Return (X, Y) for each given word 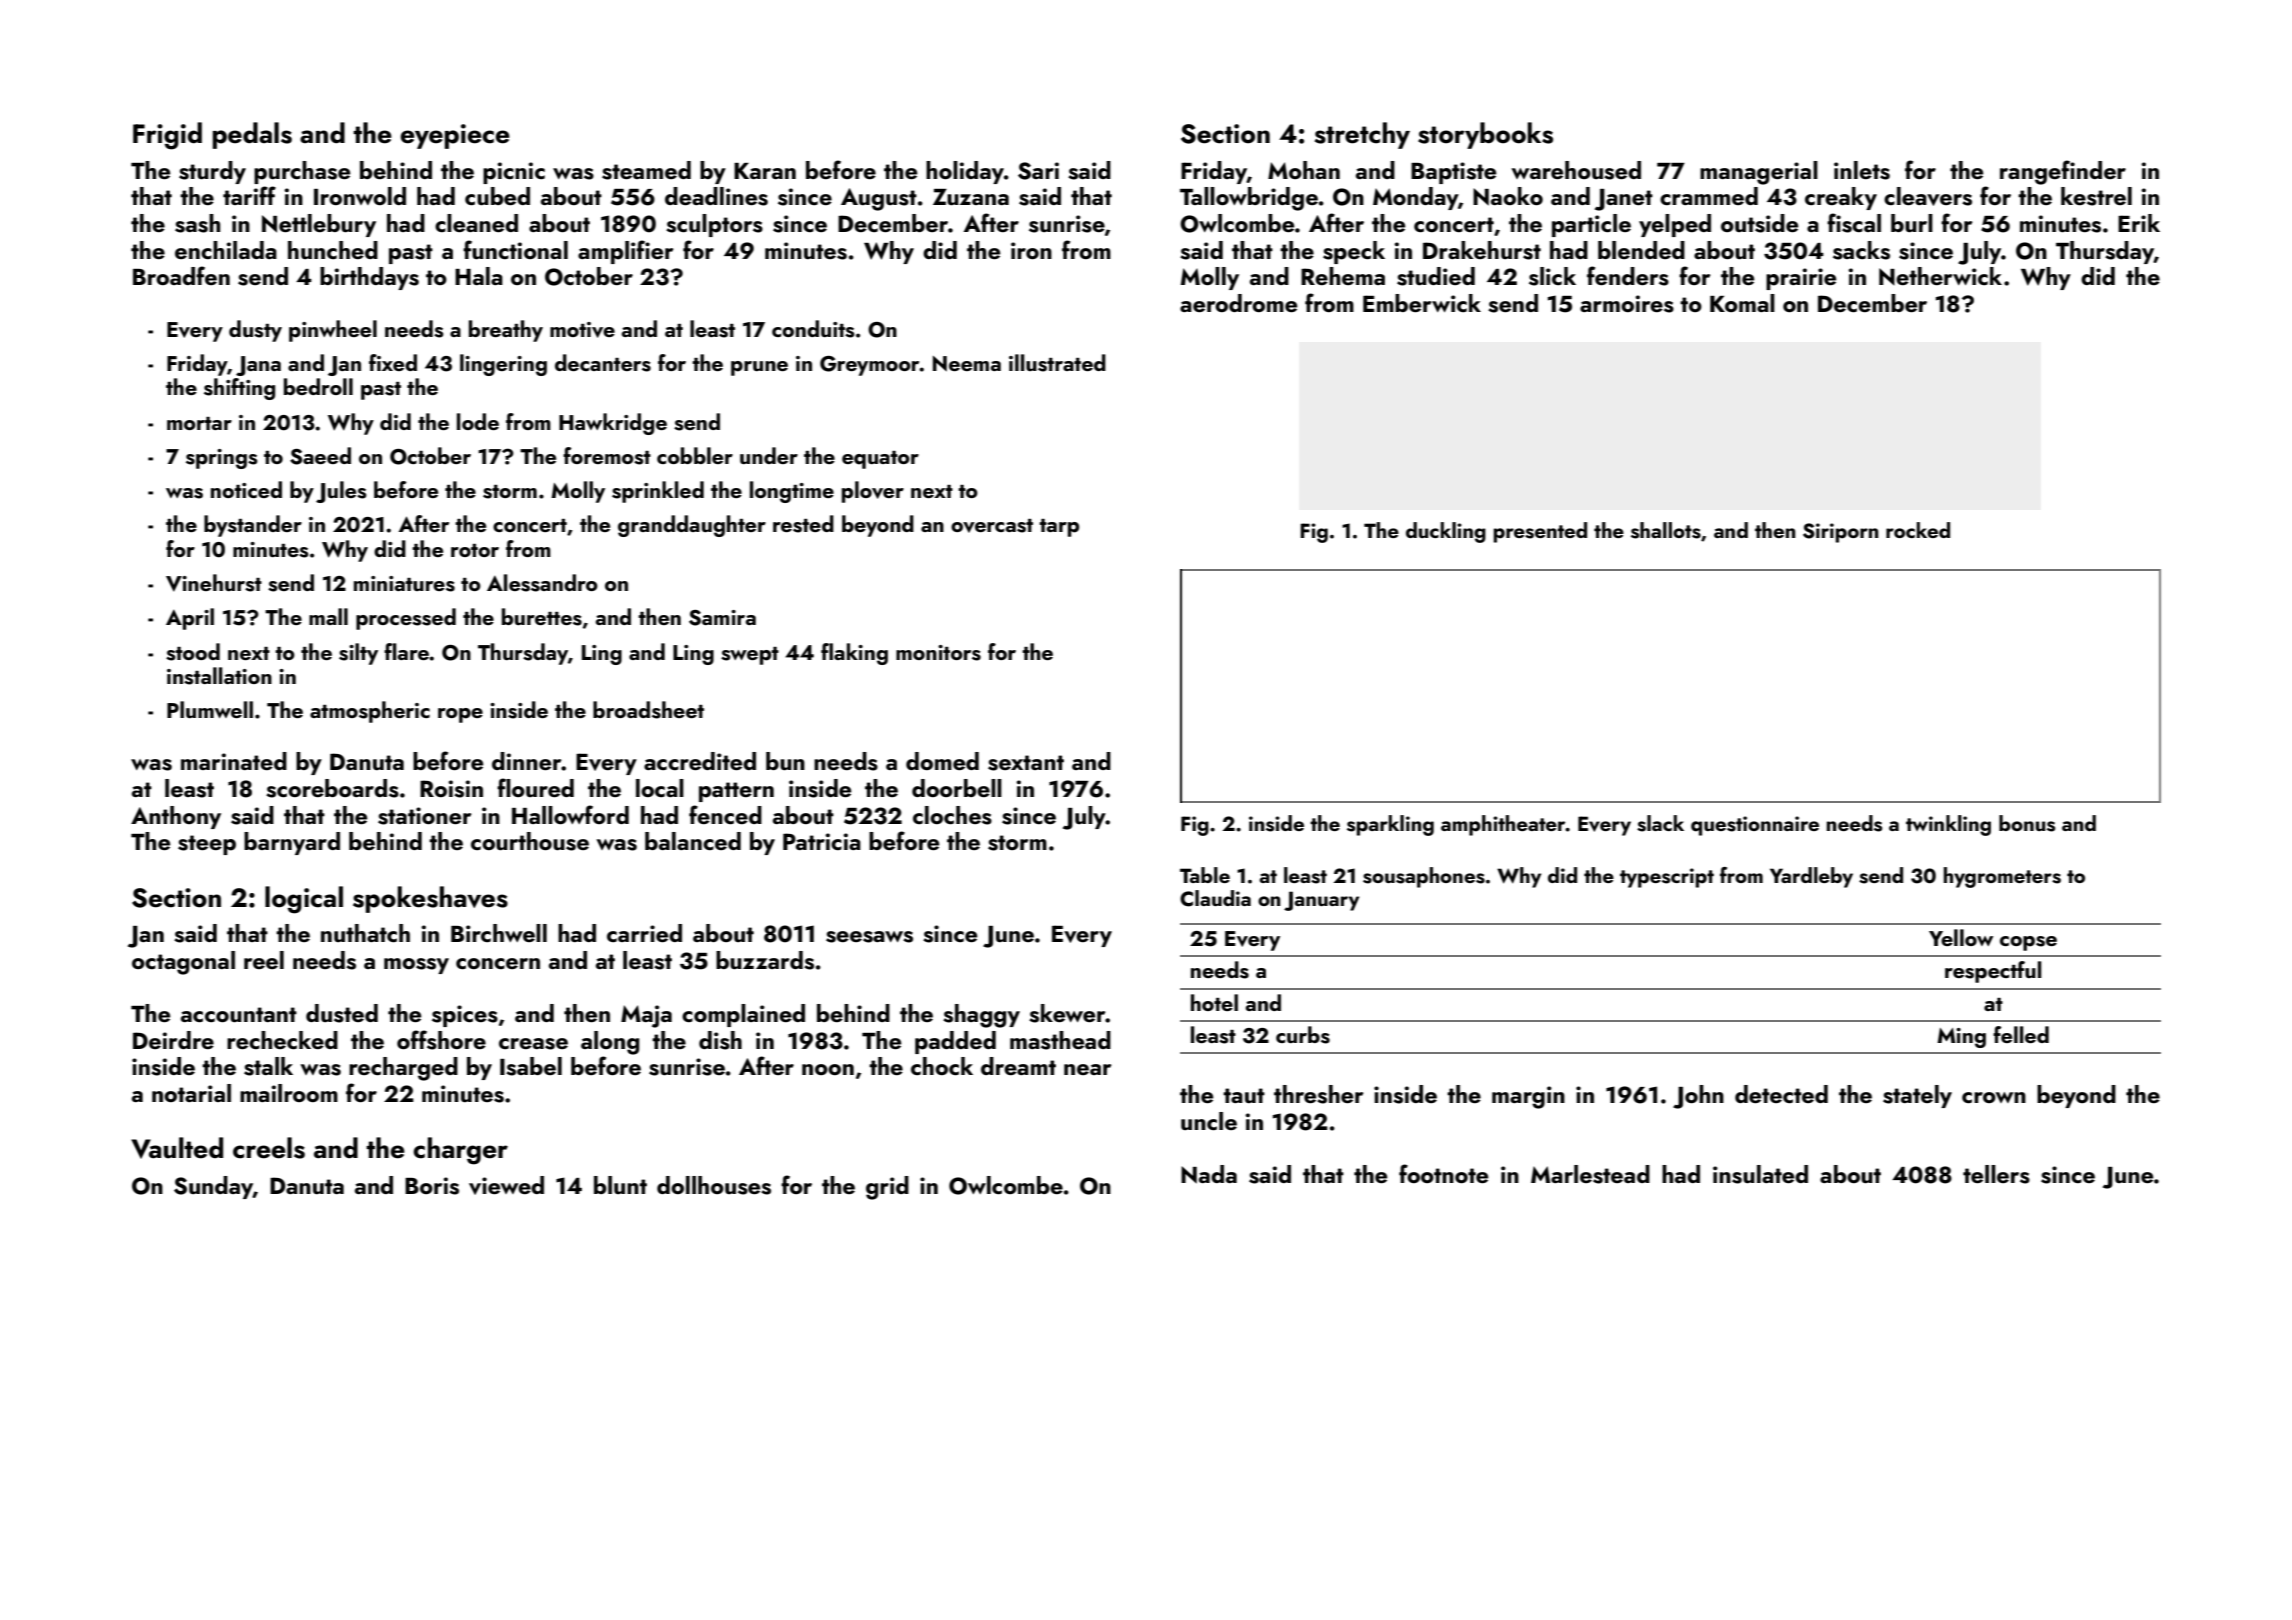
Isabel (531, 1066)
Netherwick (1940, 276)
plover (873, 492)
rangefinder (2063, 172)
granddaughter (692, 526)
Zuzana (971, 197)
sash (197, 223)
